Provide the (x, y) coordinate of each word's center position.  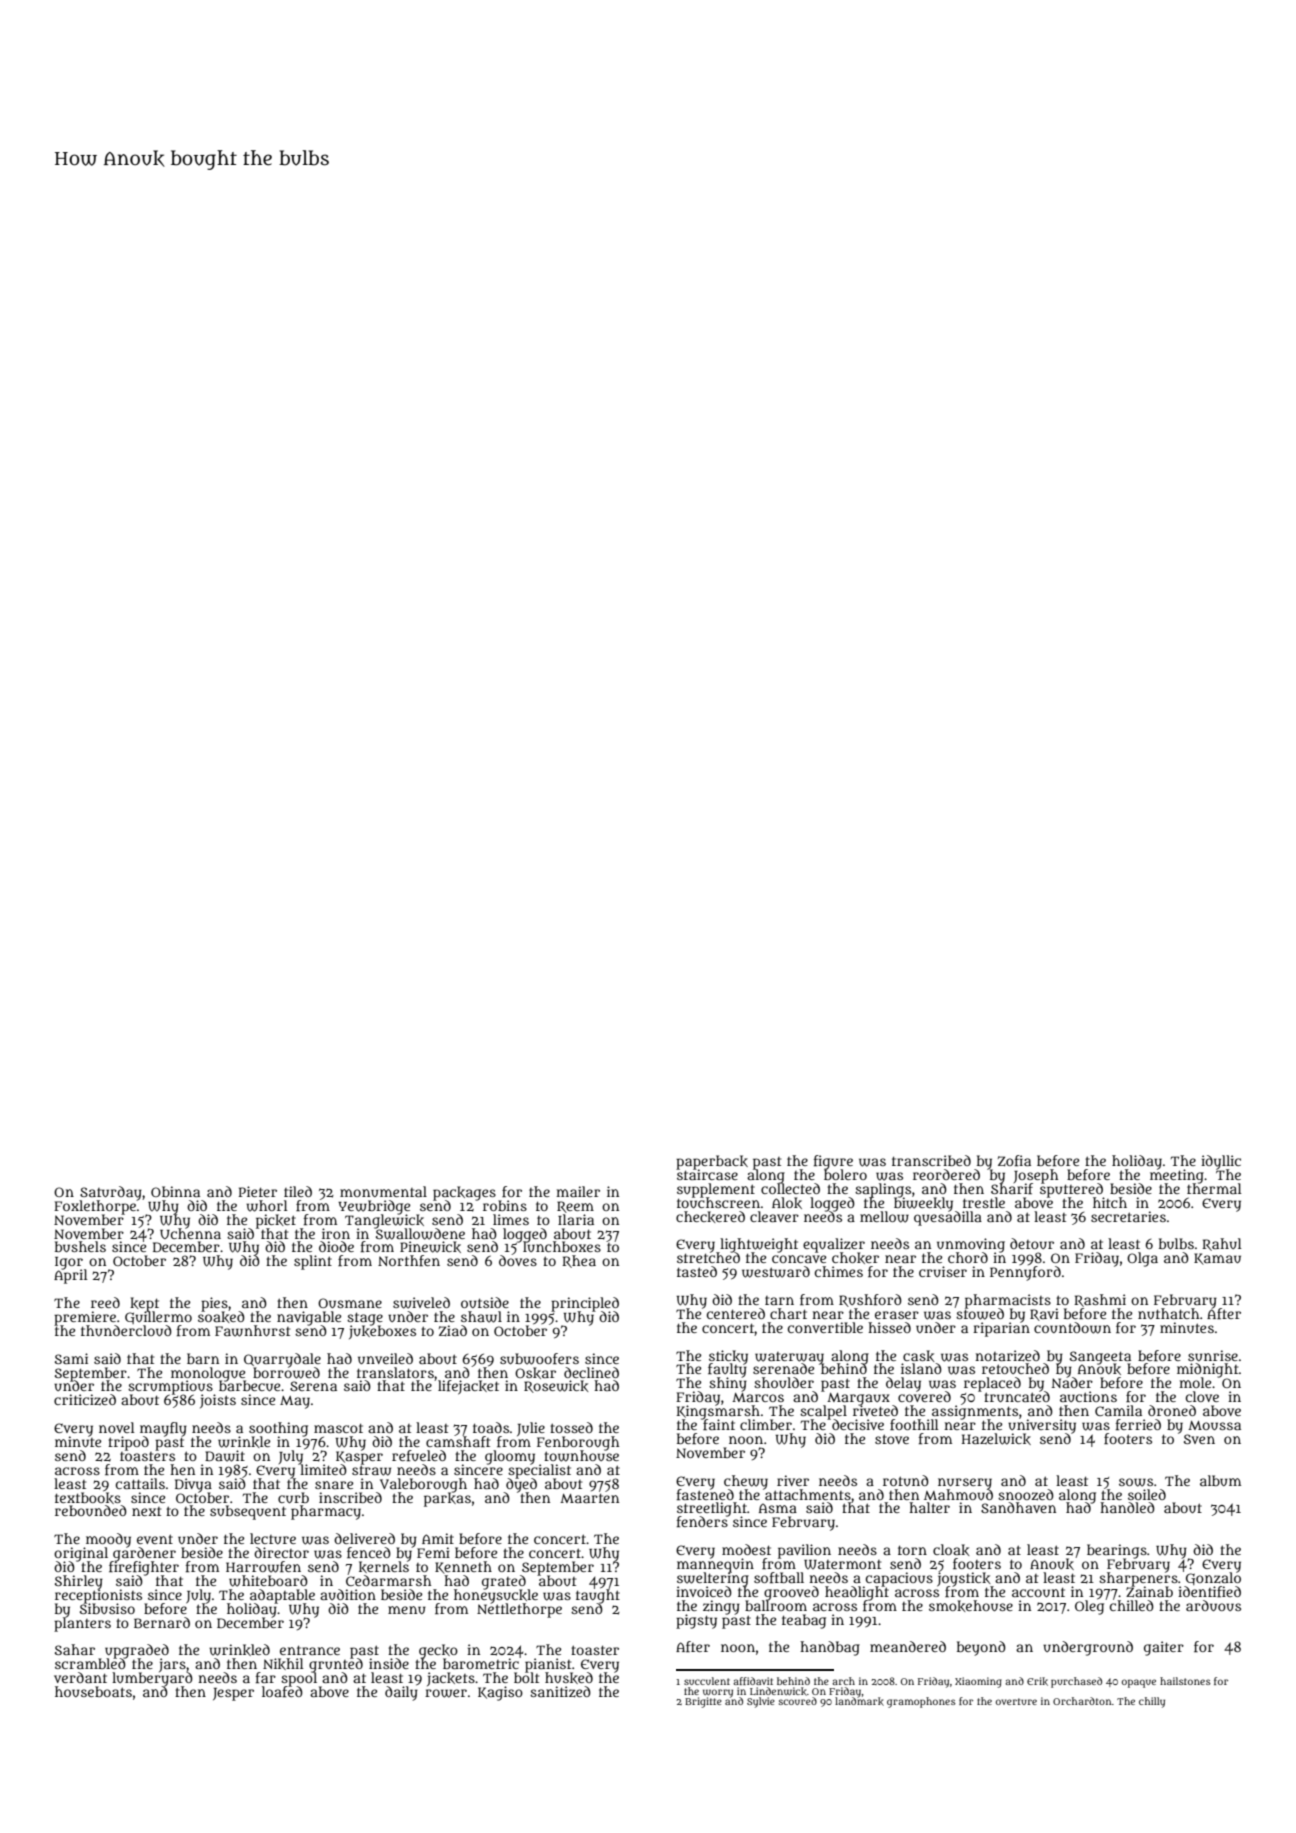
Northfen (409, 1260)
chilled (1132, 1605)
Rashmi (1100, 1300)
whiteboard (268, 1581)
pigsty (696, 1621)
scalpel (823, 1412)
